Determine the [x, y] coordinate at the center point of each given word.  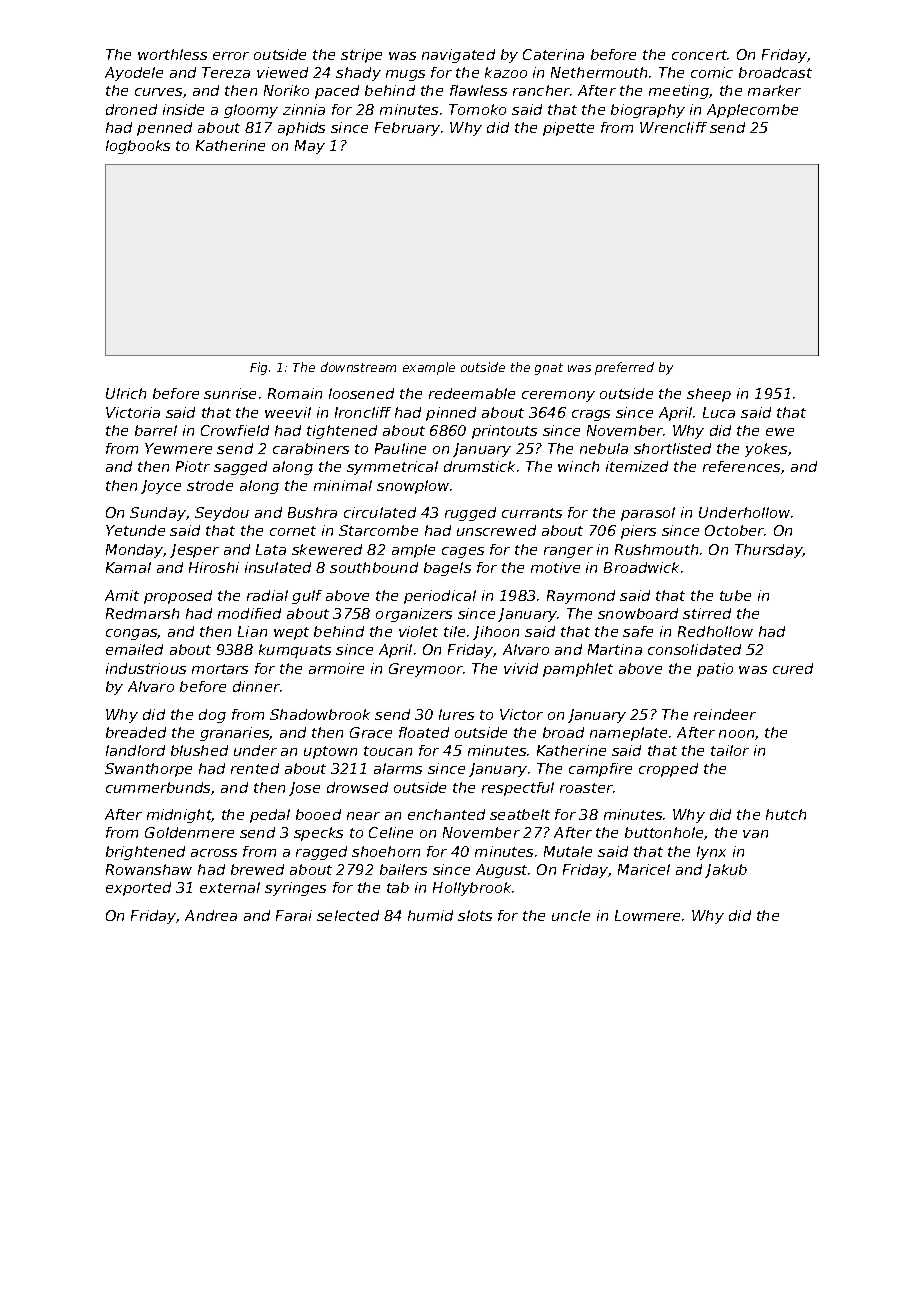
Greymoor [426, 670]
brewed [257, 869]
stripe [361, 56]
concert [700, 55]
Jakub [726, 871]
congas [132, 634]
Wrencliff [673, 127]
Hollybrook [473, 889]
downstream [358, 367]
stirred [707, 613]
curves [158, 92]
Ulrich [126, 393]
